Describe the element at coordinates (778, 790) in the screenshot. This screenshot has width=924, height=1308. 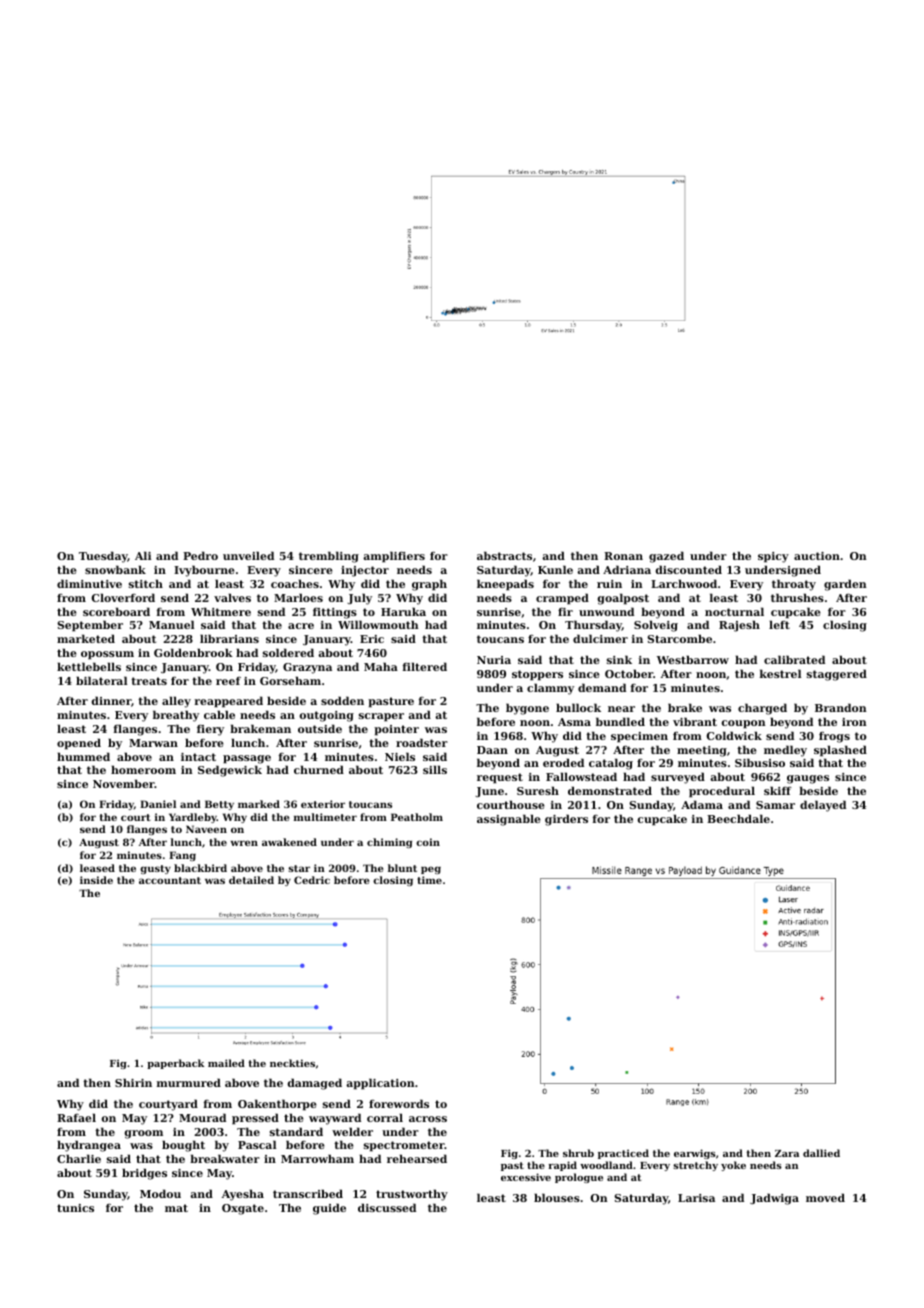
I see `skiff` at that location.
